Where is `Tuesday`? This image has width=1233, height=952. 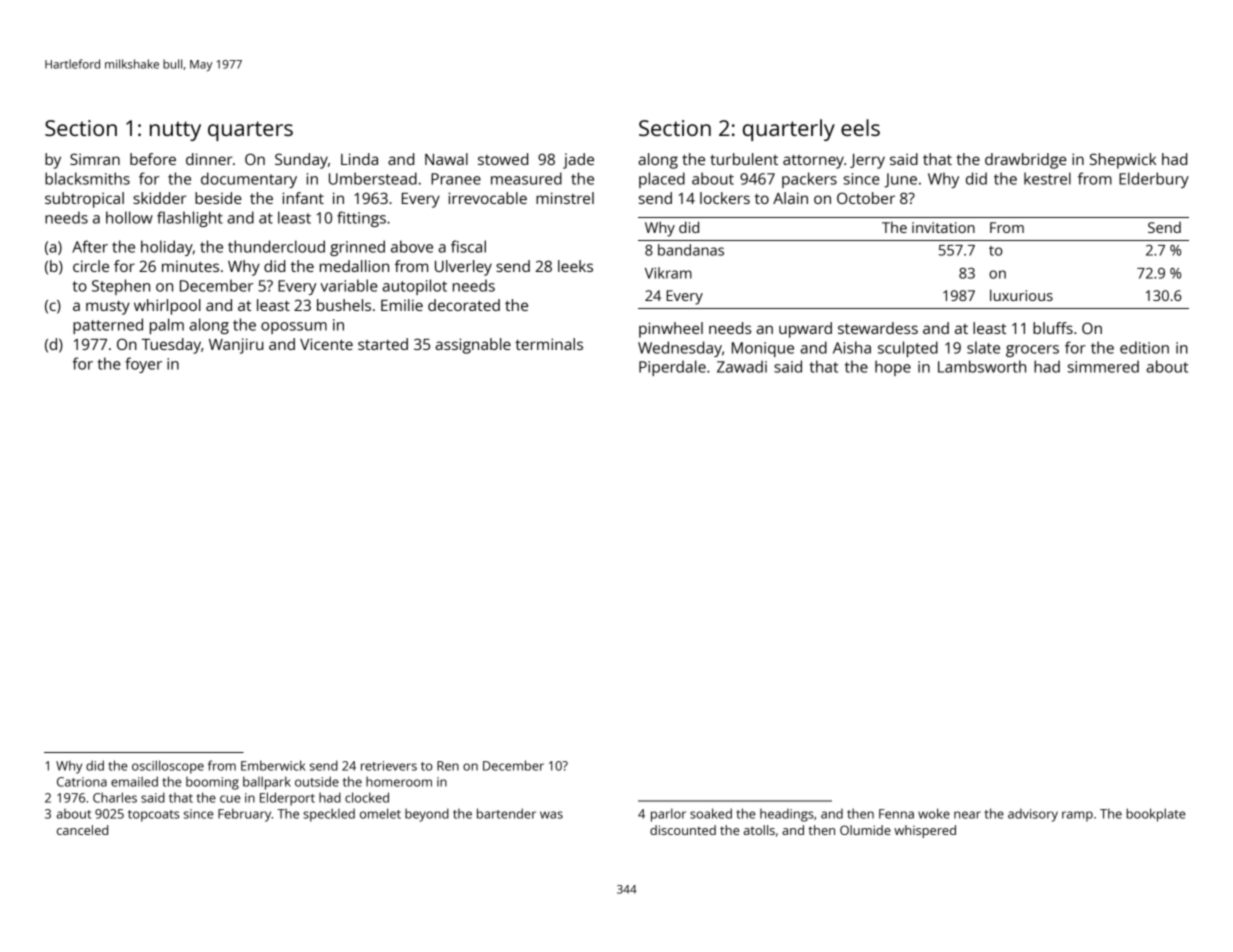 Tuesday is located at coordinates (171, 346).
